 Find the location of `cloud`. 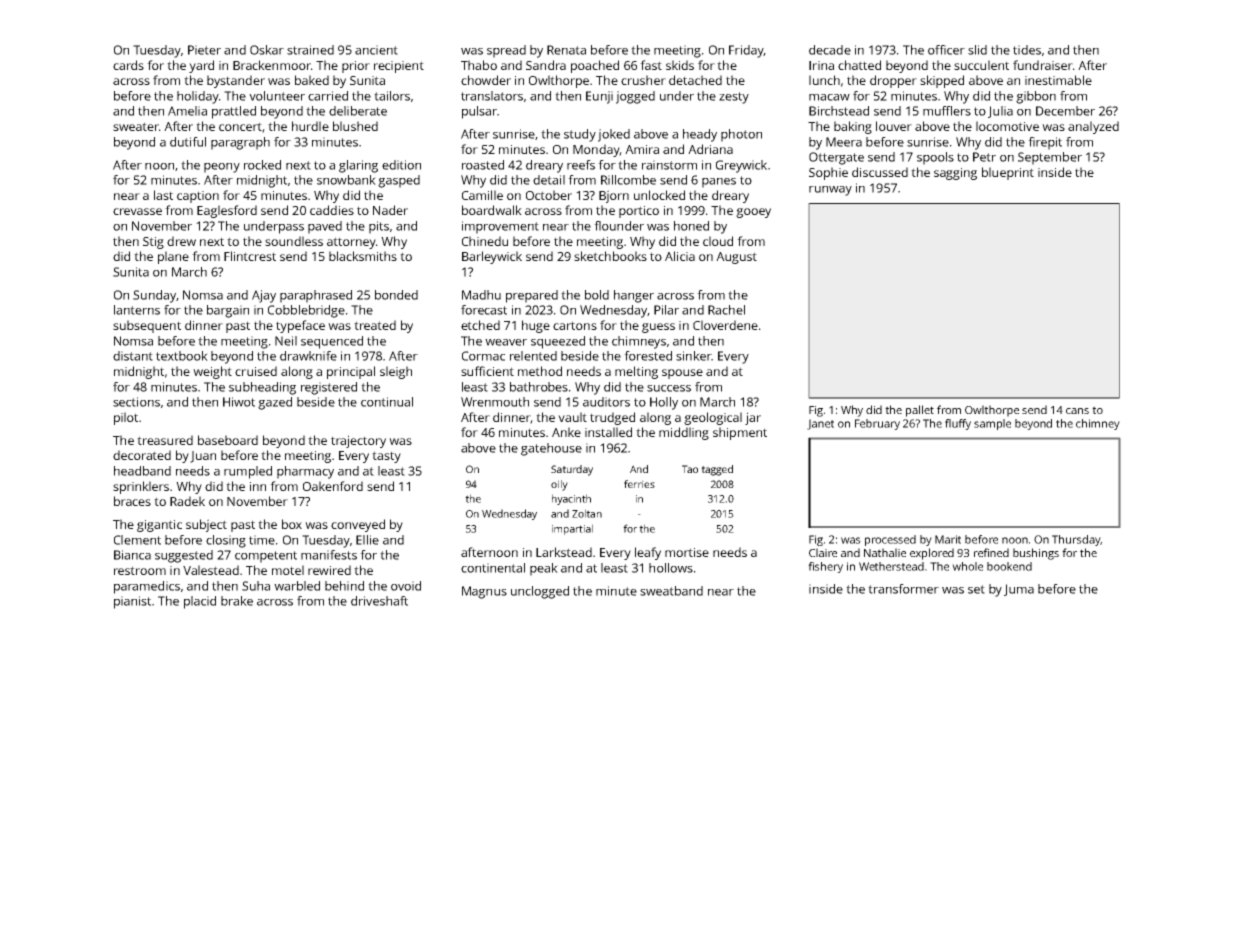

cloud is located at coordinates (718, 241).
